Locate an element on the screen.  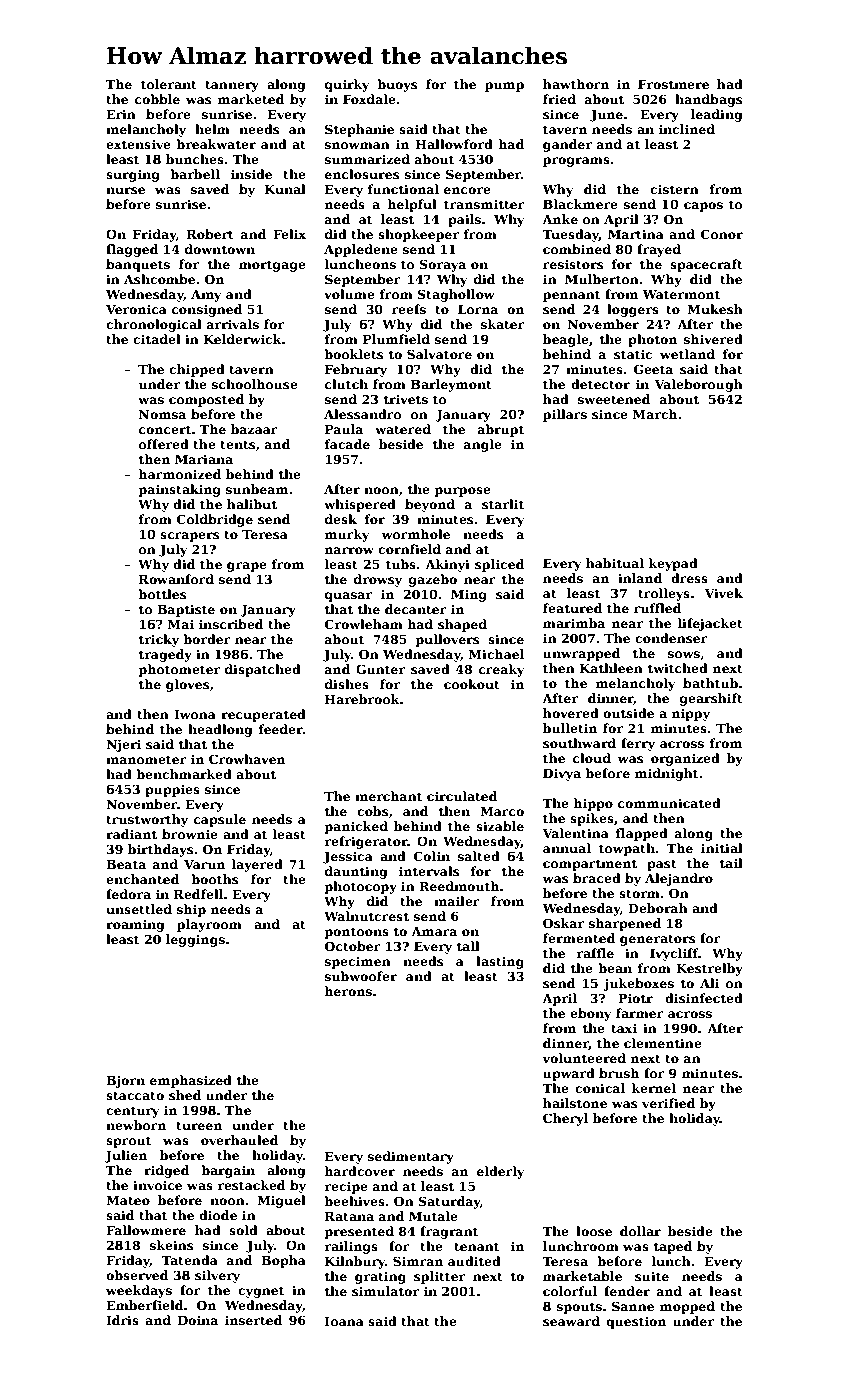
tolerant is located at coordinates (169, 84).
